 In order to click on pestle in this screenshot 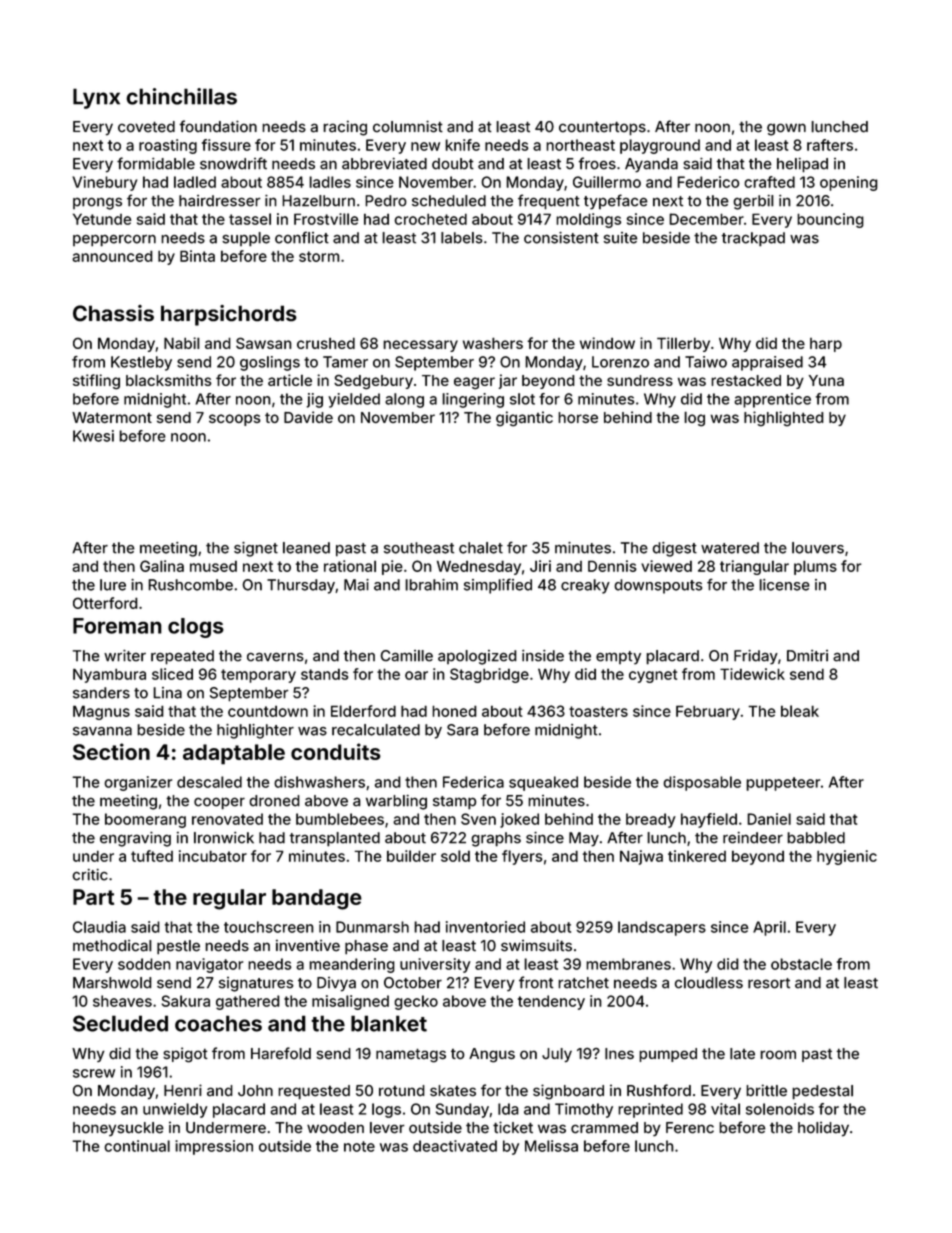, I will do `click(178, 947)`.
